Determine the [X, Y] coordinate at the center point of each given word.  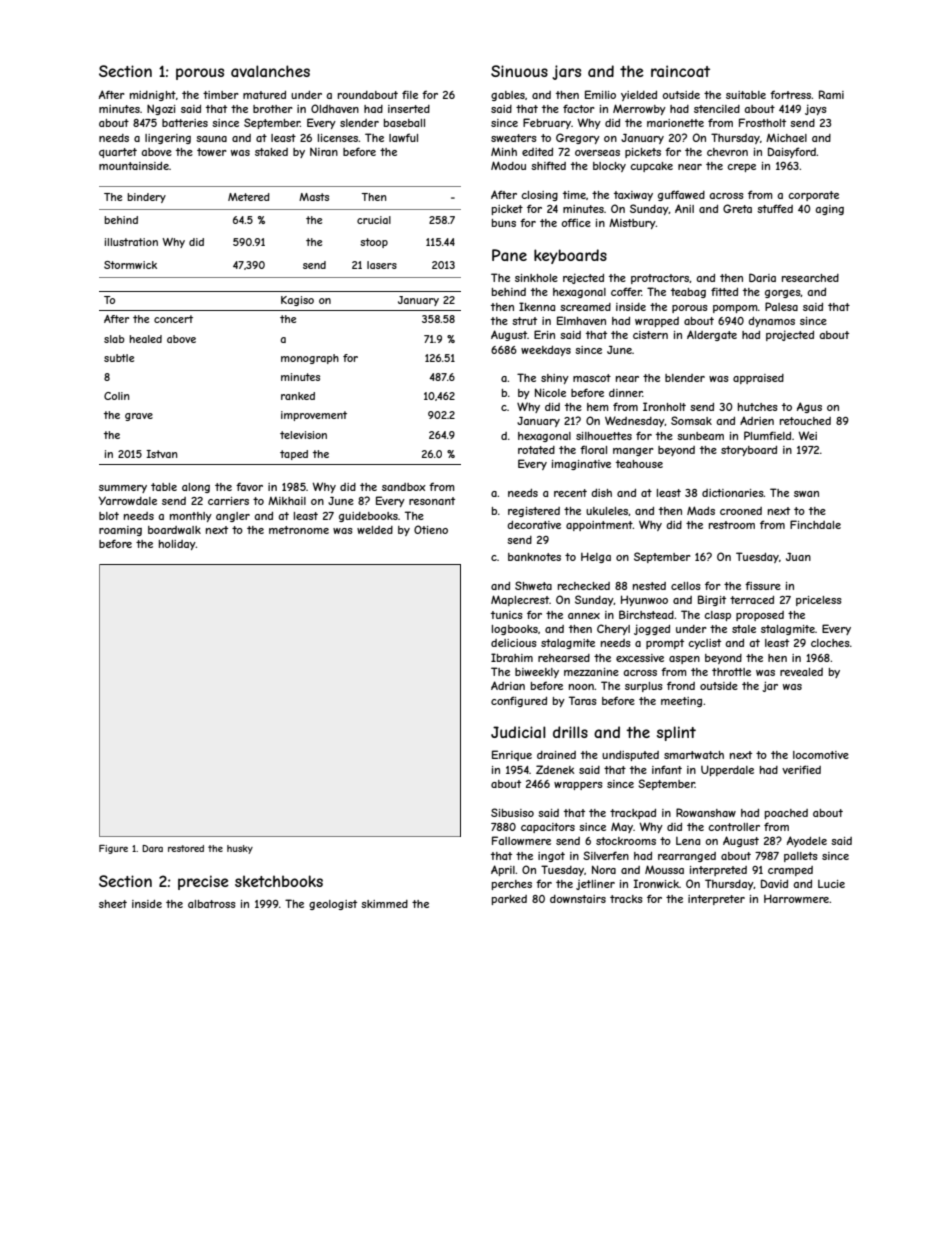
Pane [509, 255]
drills [570, 732]
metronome [299, 530]
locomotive [821, 755]
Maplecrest [520, 600]
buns [504, 223]
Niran [324, 152]
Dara [152, 848]
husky [240, 849]
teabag [688, 293]
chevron [727, 152]
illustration [131, 242]
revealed [801, 672]
